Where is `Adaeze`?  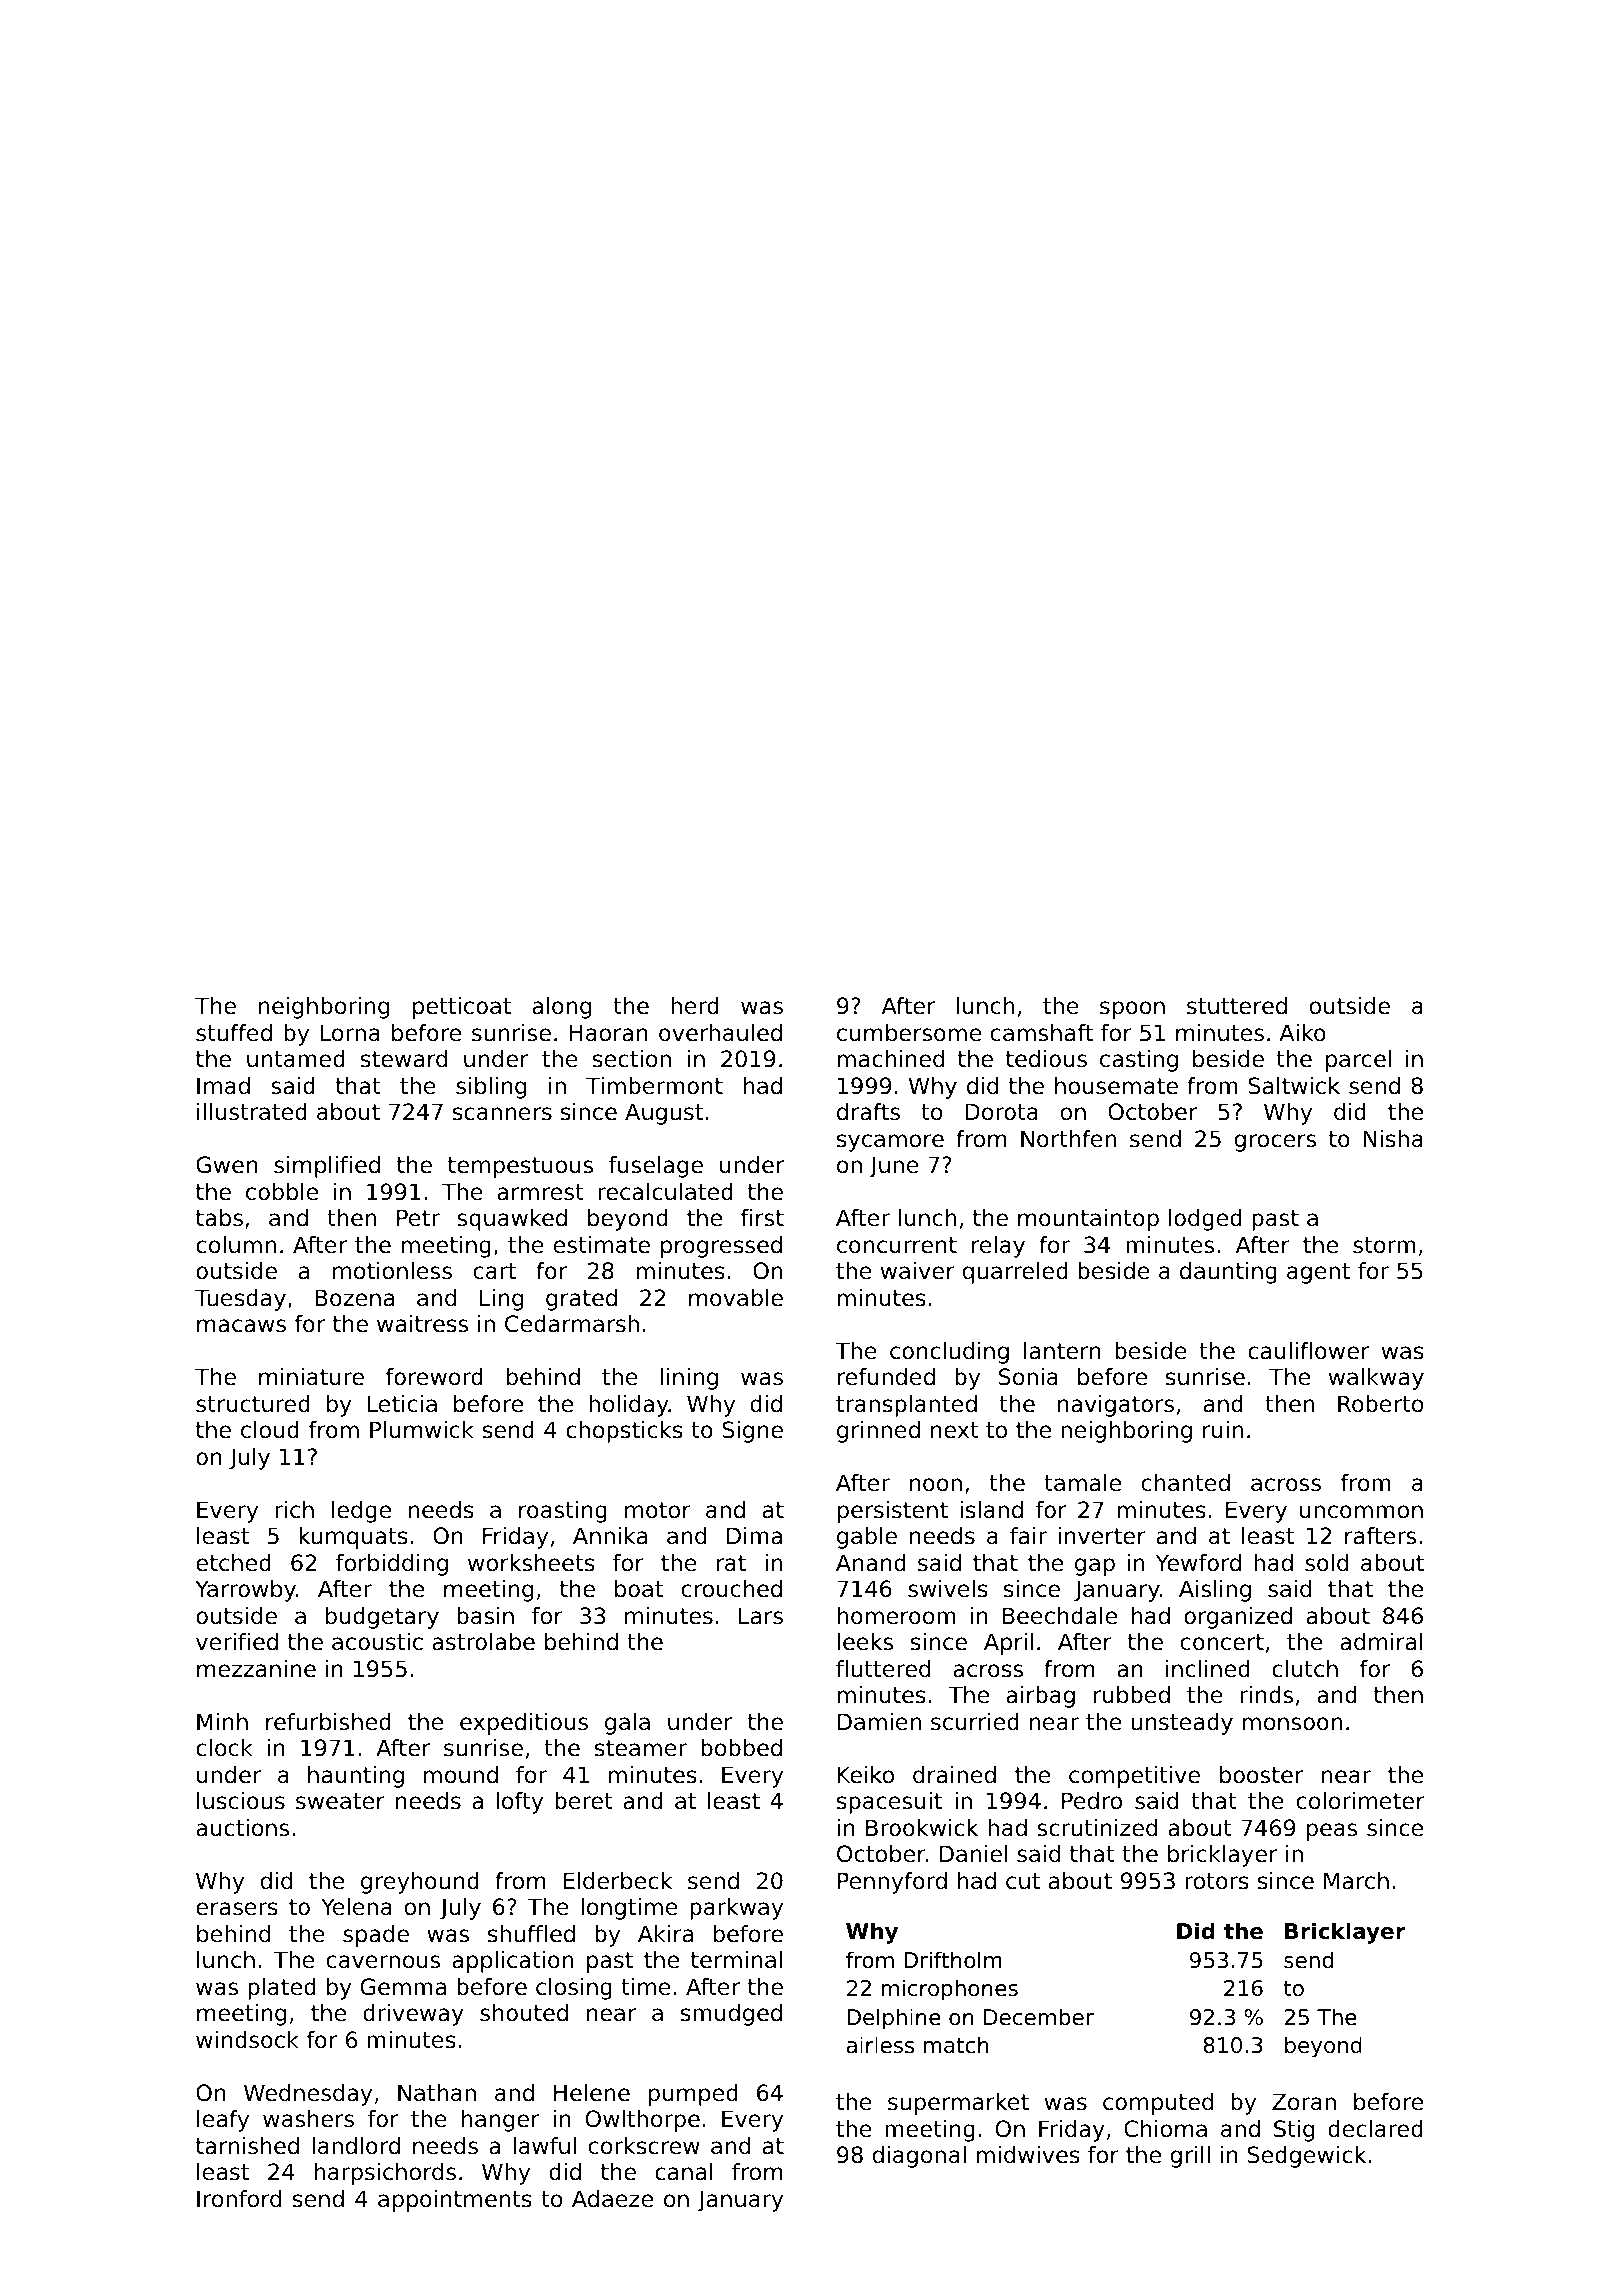 Adaeze is located at coordinates (612, 2199).
